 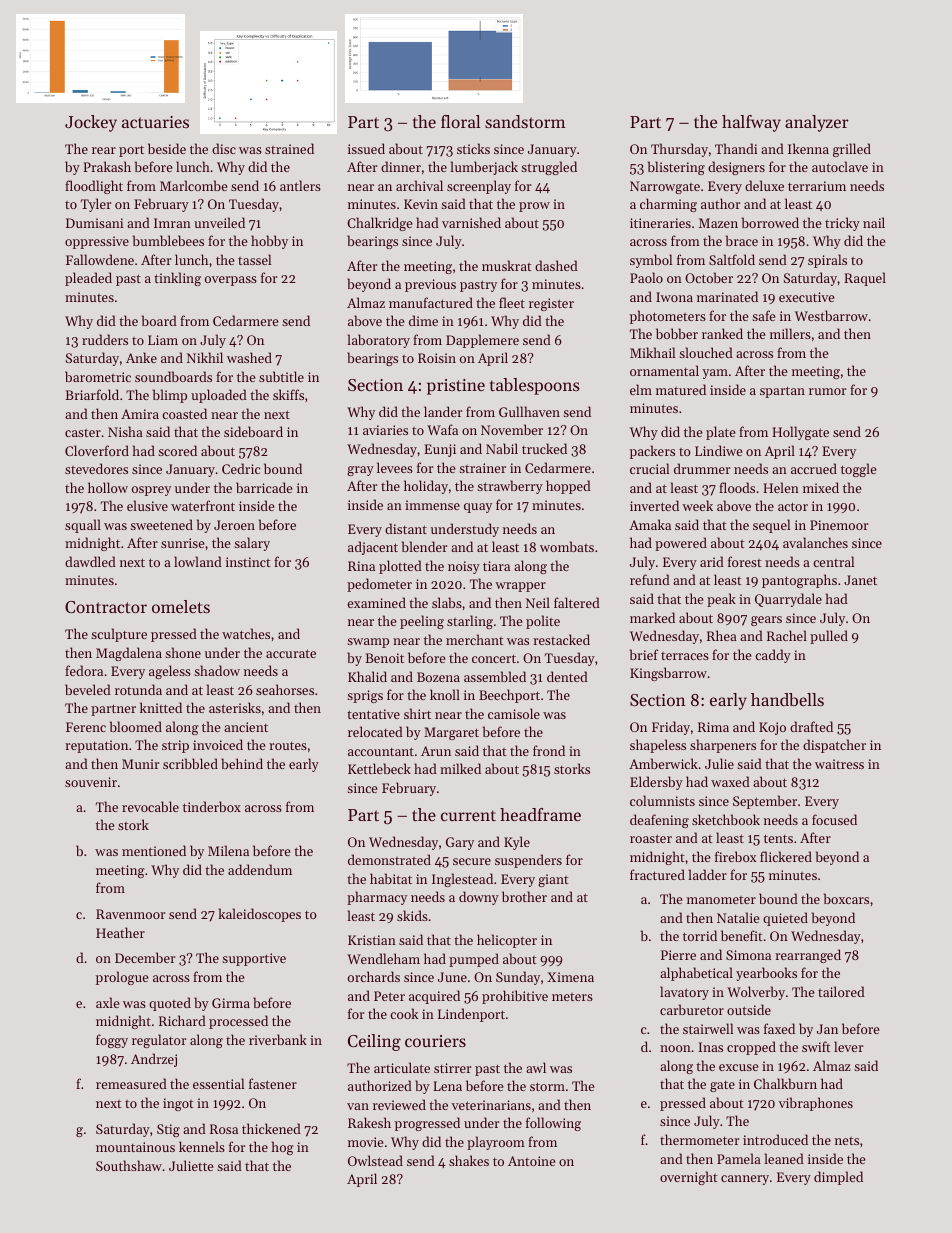 I want to click on aviaries, so click(x=385, y=430).
